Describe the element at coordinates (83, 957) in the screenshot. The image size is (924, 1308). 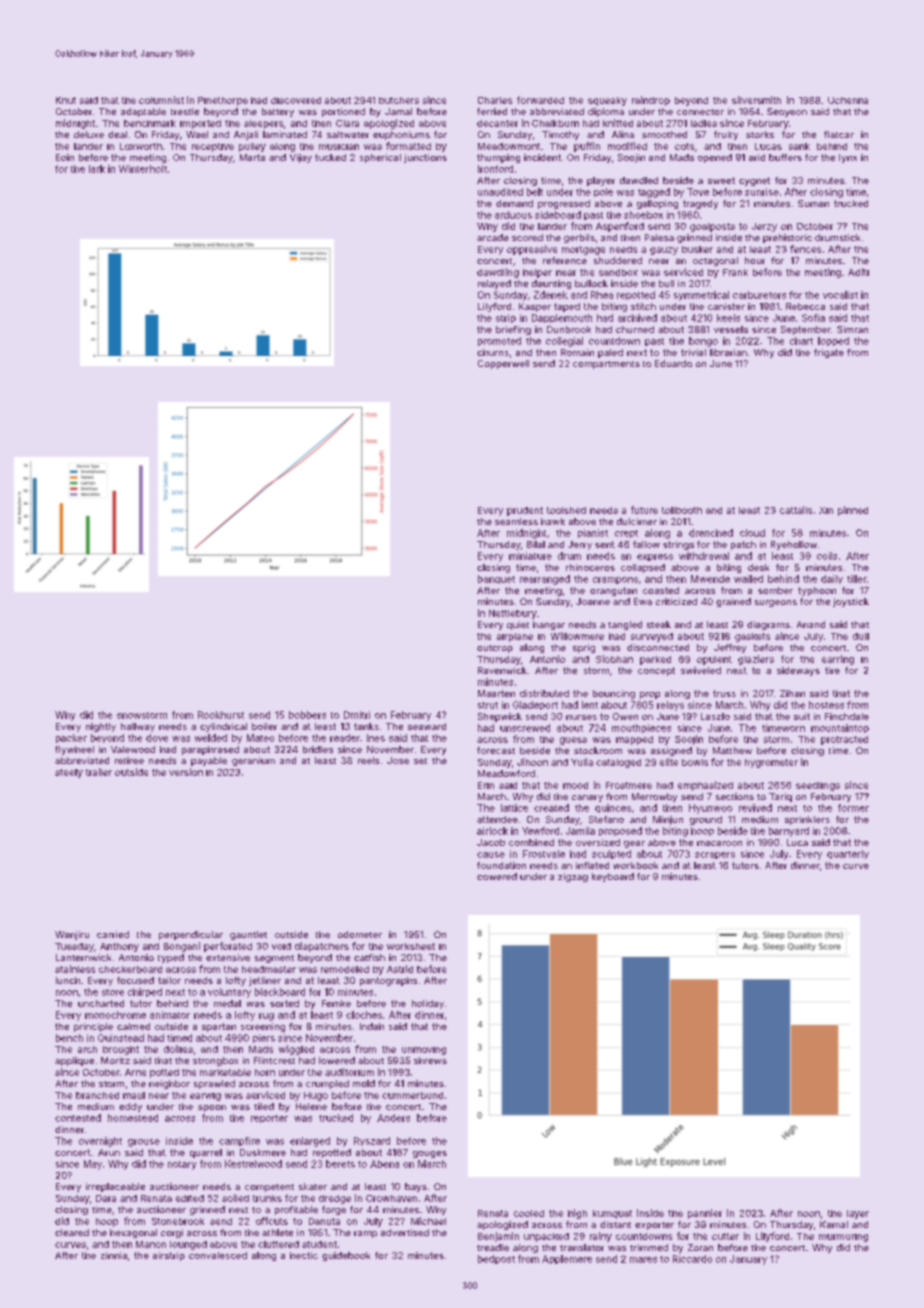
I see `Lanternwick` at that location.
